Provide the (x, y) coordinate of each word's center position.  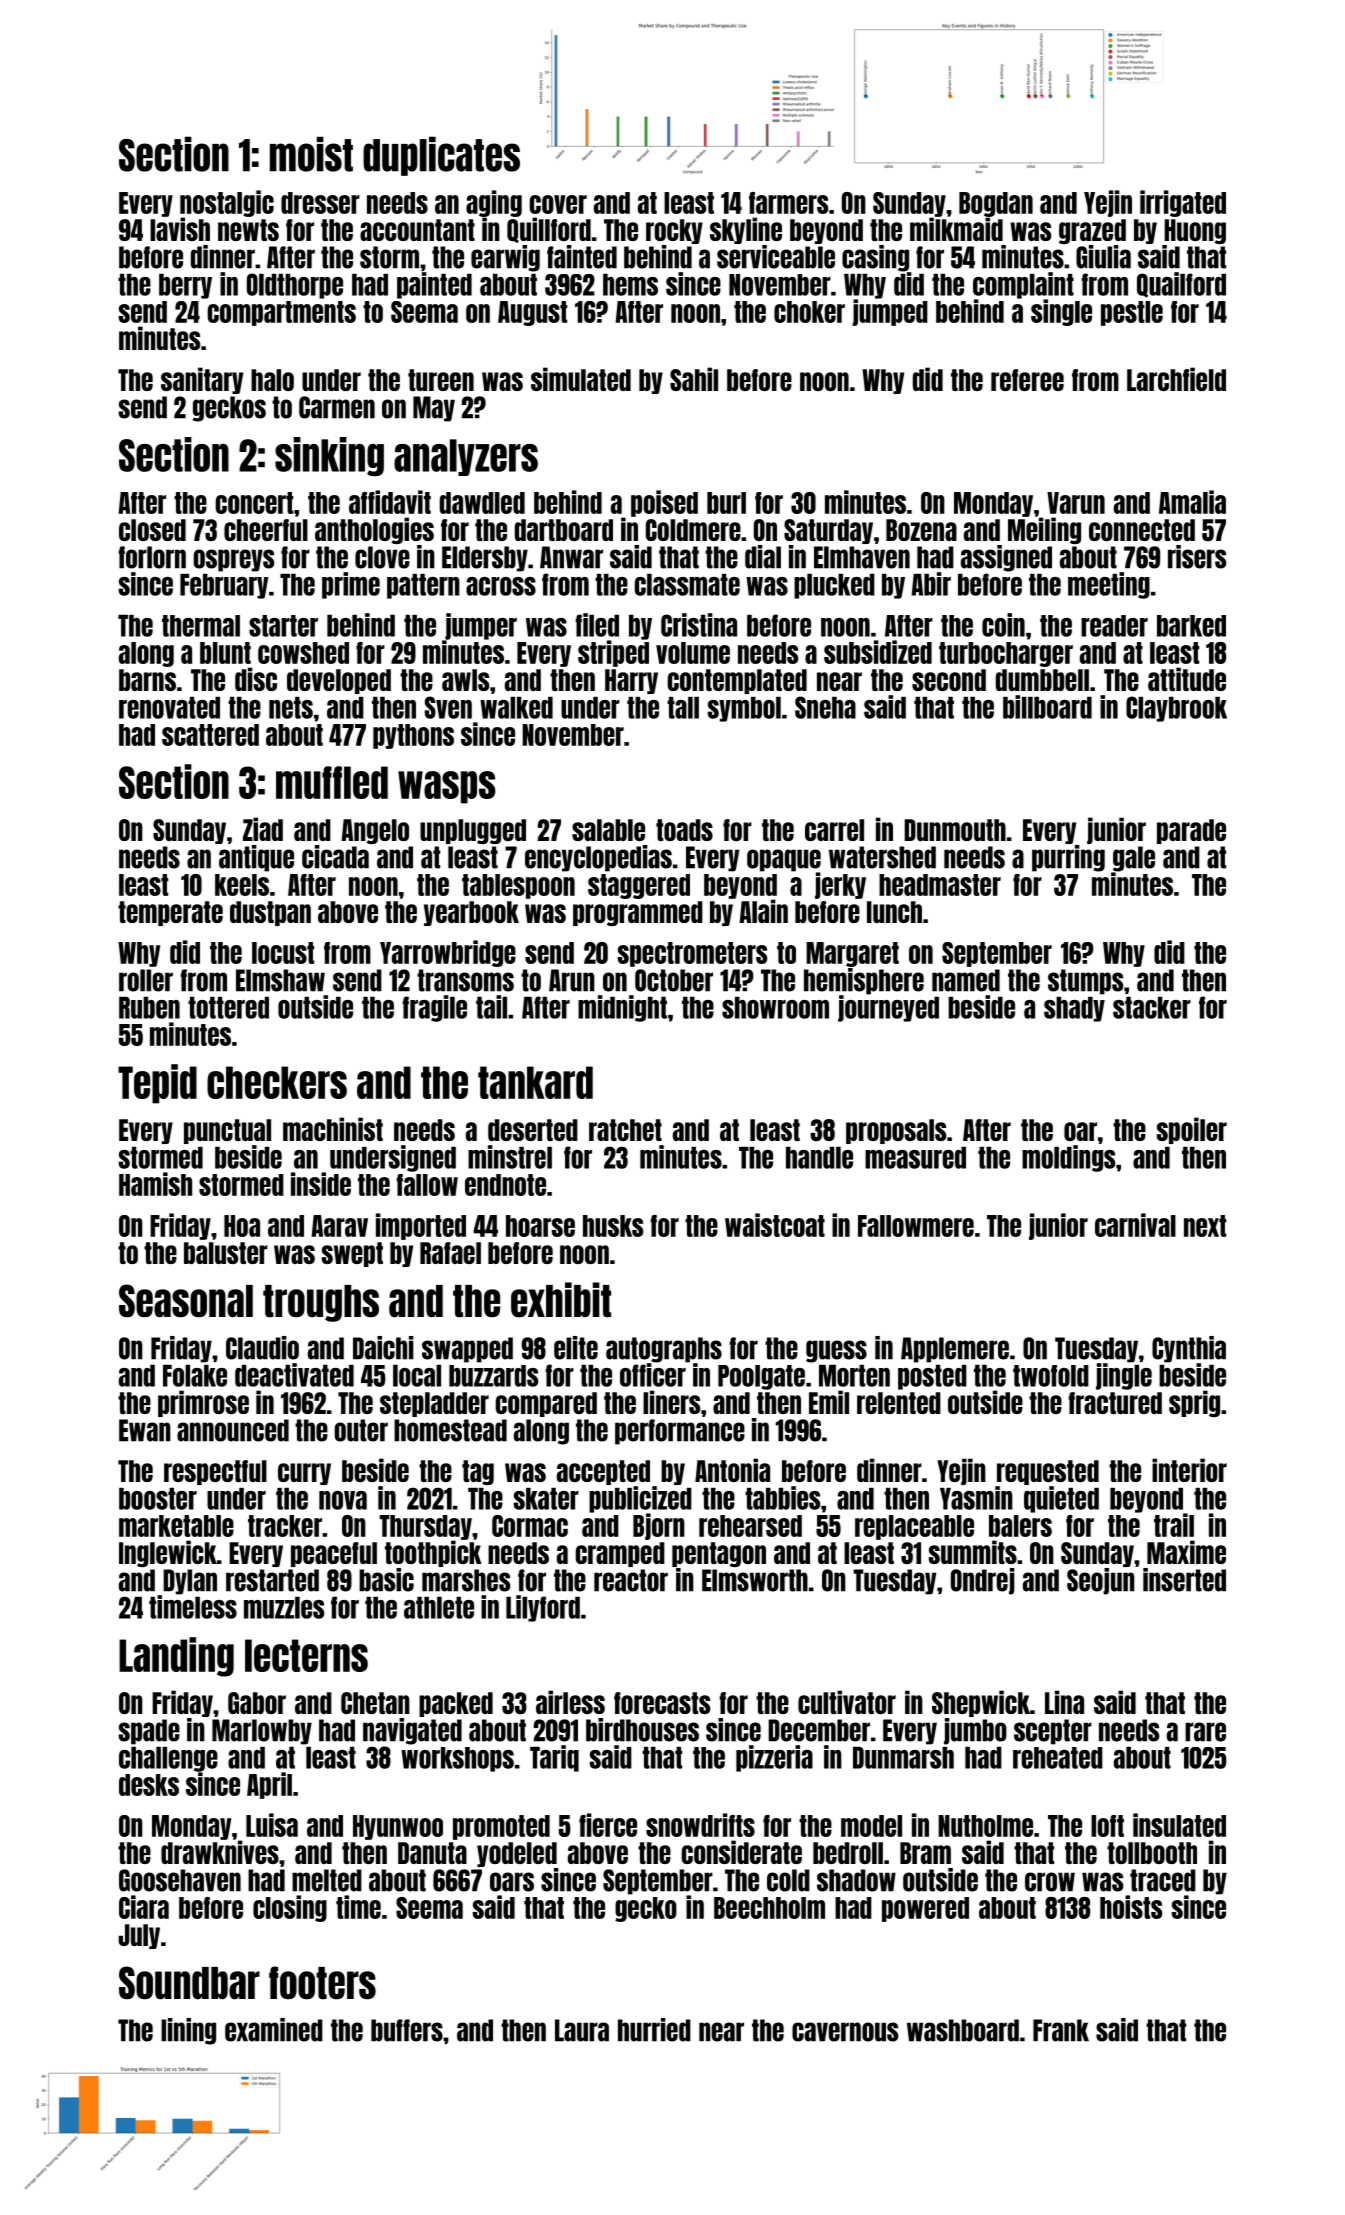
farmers (789, 203)
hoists (1131, 1907)
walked (516, 708)
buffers (407, 2030)
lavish (180, 229)
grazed (1092, 231)
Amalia (1192, 502)
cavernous (845, 2032)
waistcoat (775, 1225)
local (417, 1376)
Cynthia (1189, 1349)
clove (382, 557)
